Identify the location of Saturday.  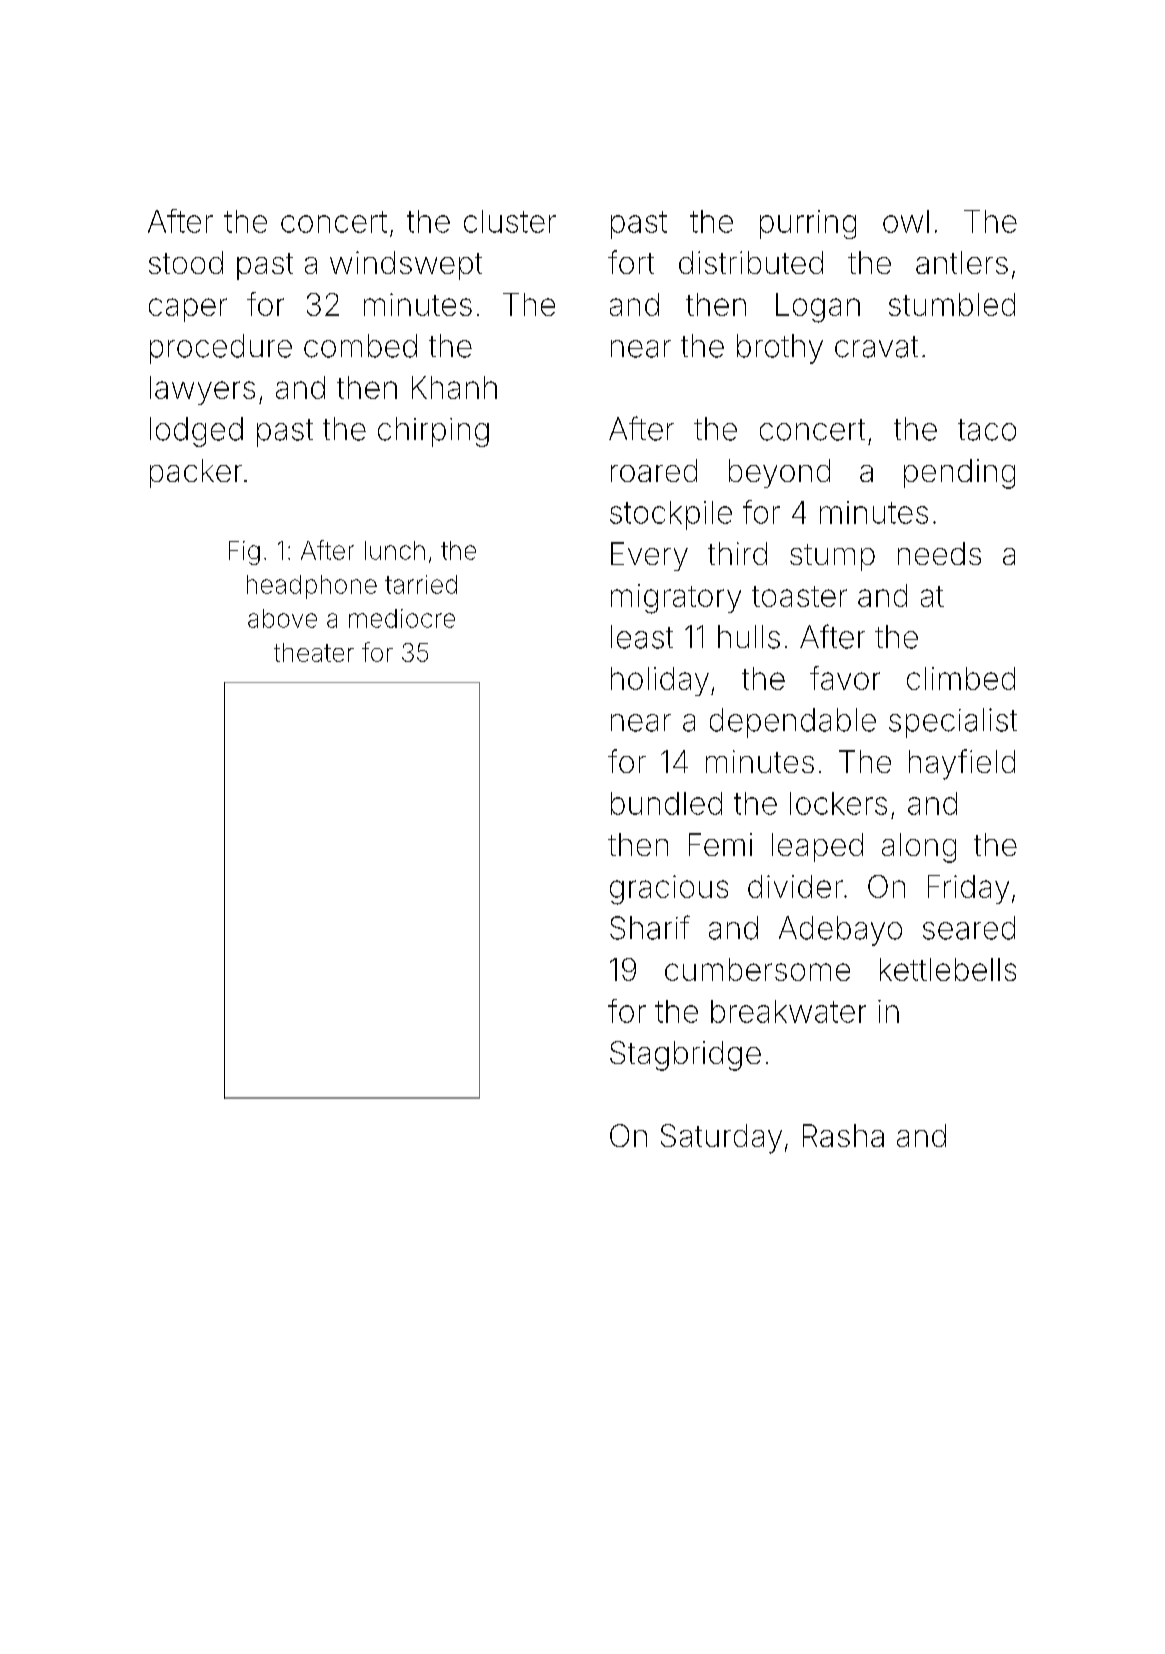
(721, 1139).
